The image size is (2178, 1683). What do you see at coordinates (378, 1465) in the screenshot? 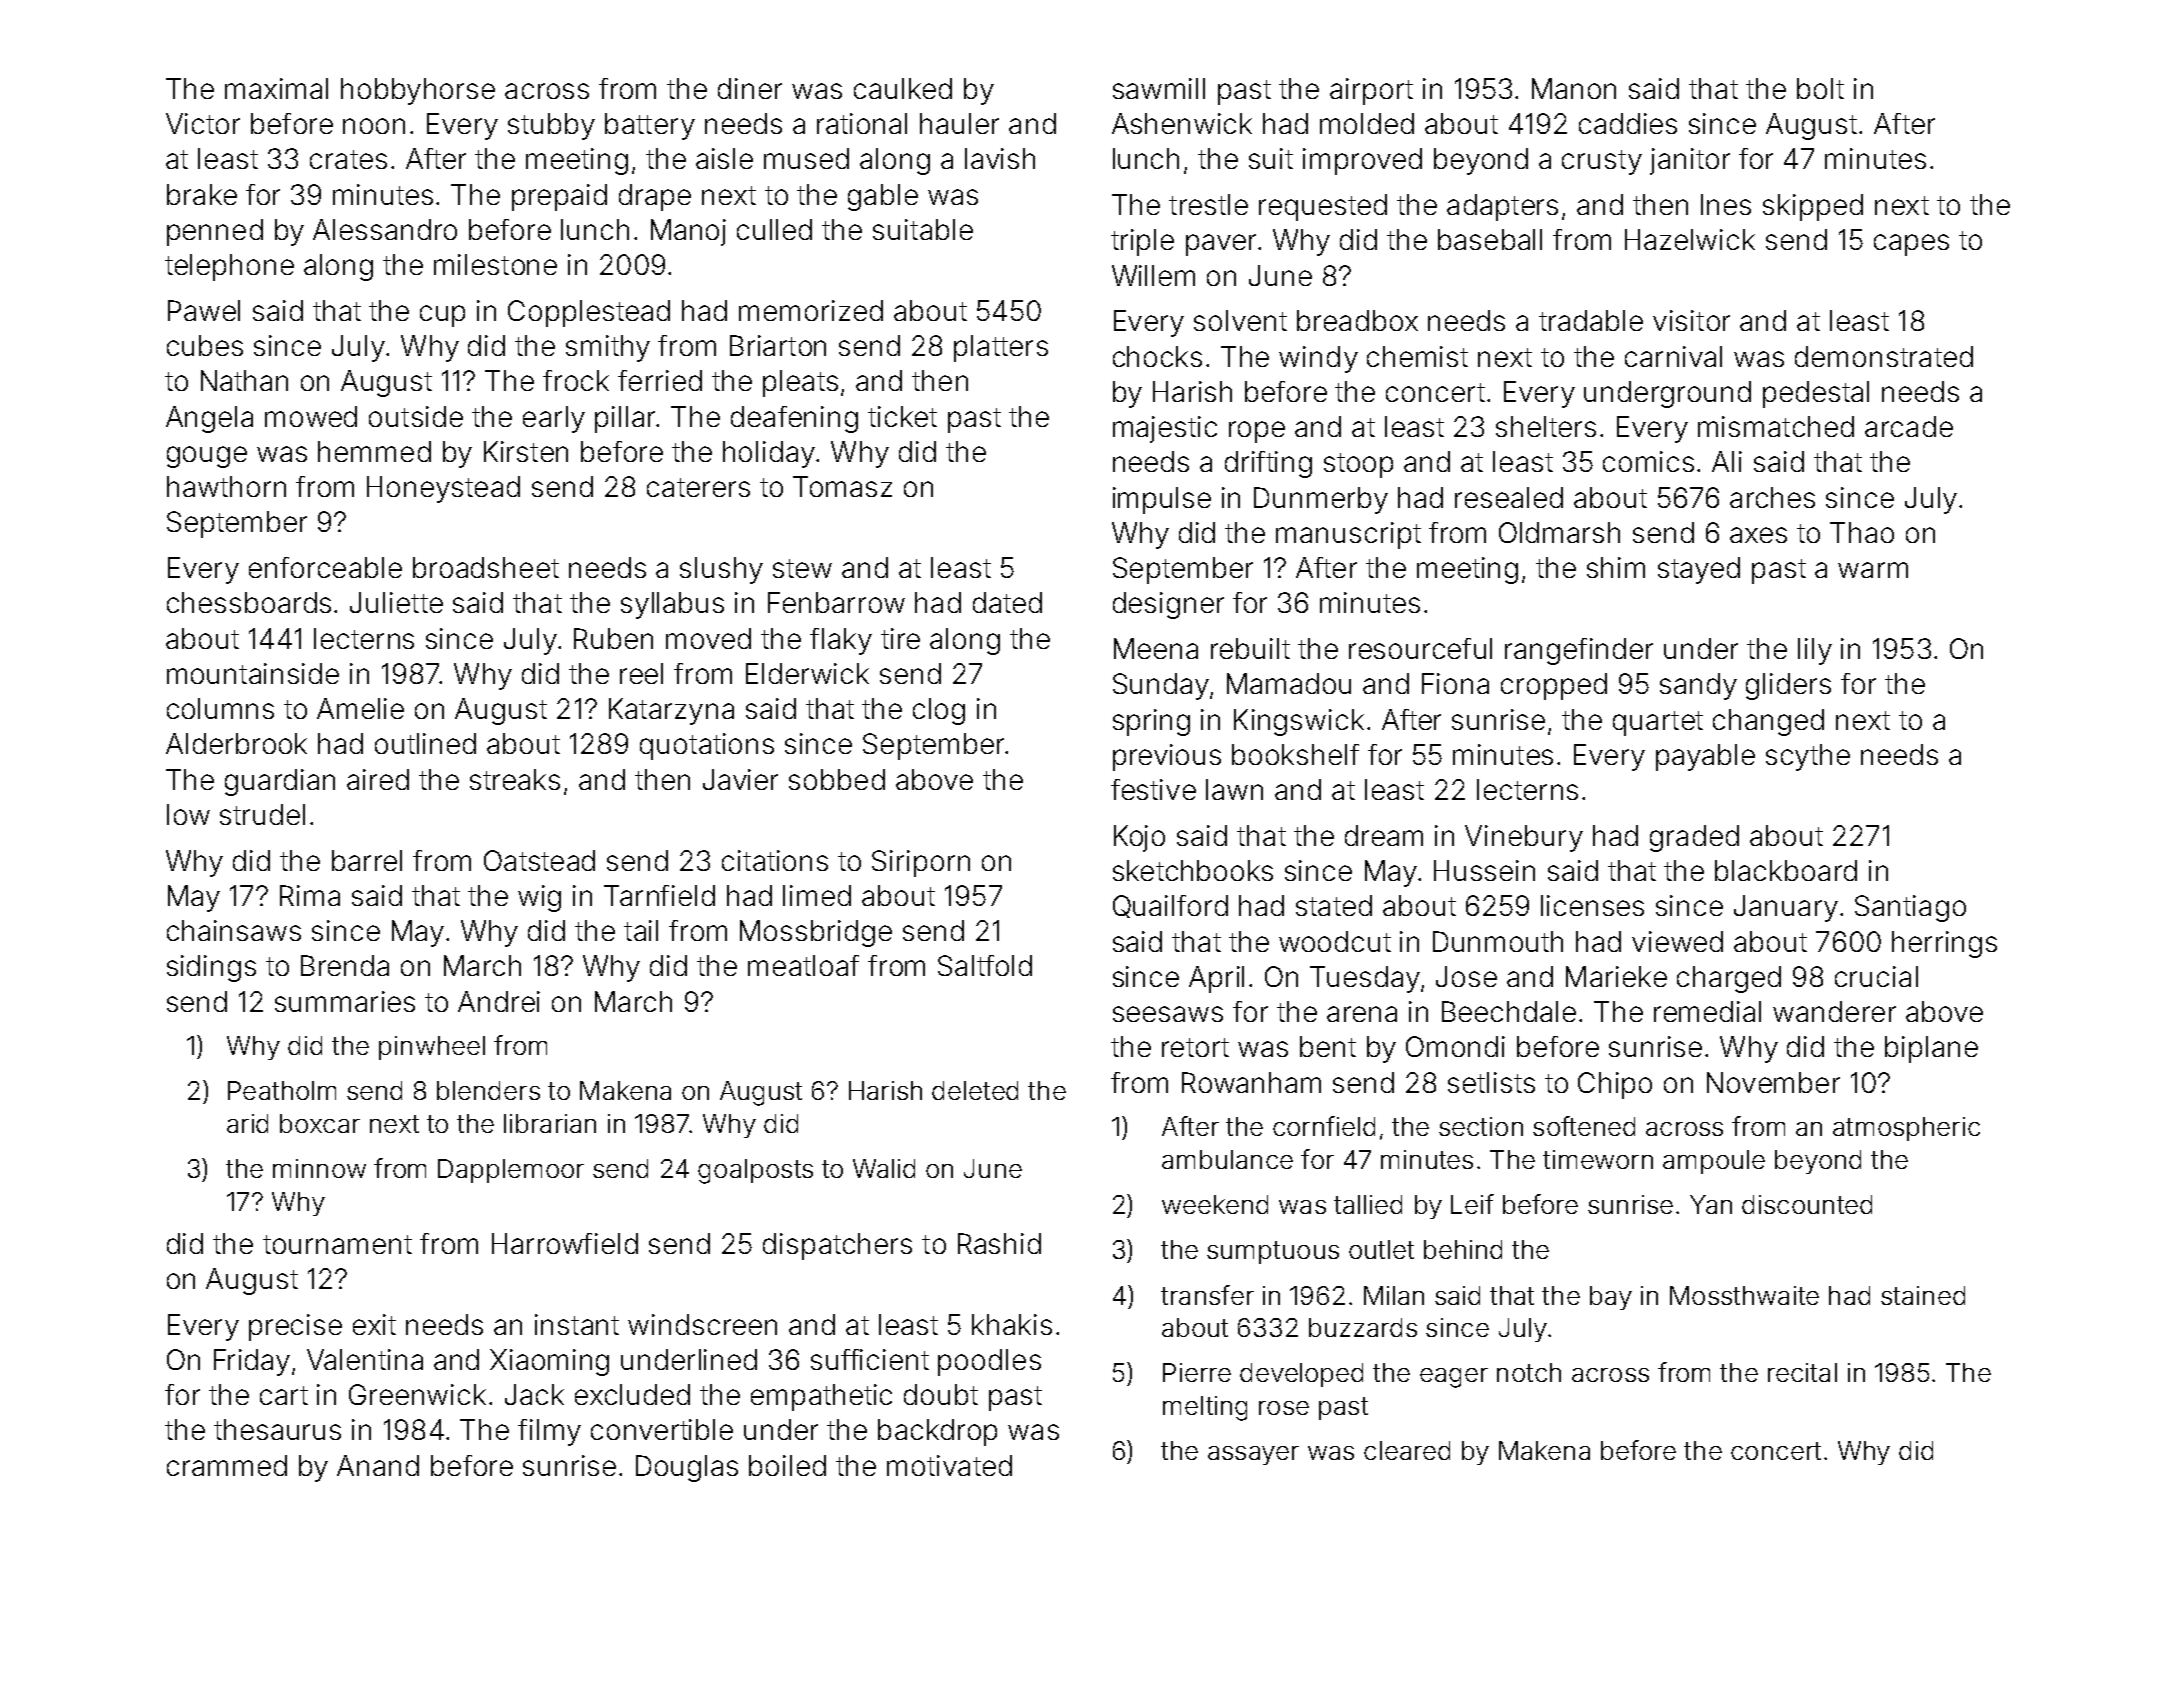
I see `Anand` at bounding box center [378, 1465].
